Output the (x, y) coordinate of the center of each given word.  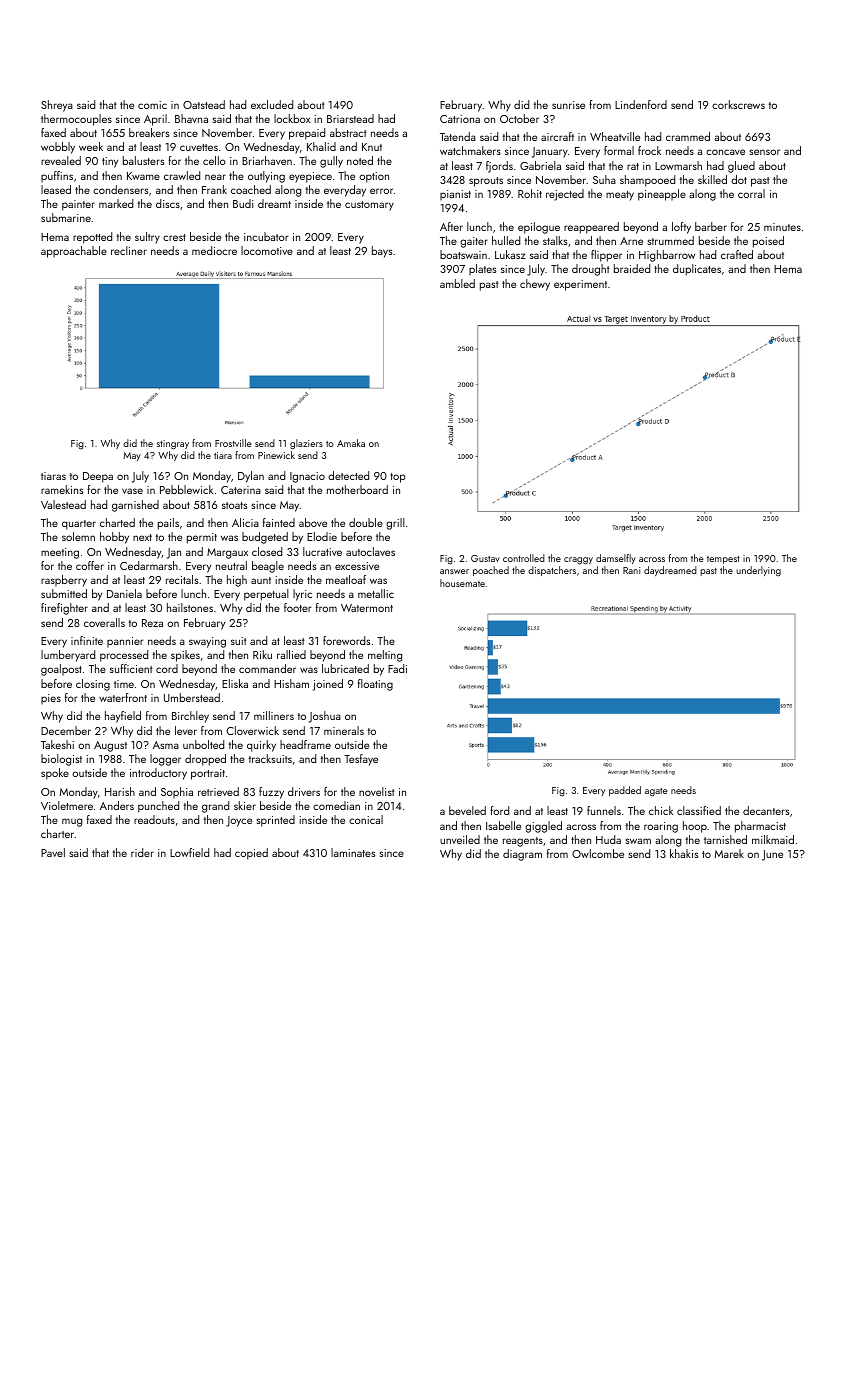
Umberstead (192, 697)
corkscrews (738, 104)
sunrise (568, 105)
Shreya (57, 106)
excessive (357, 566)
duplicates (697, 270)
